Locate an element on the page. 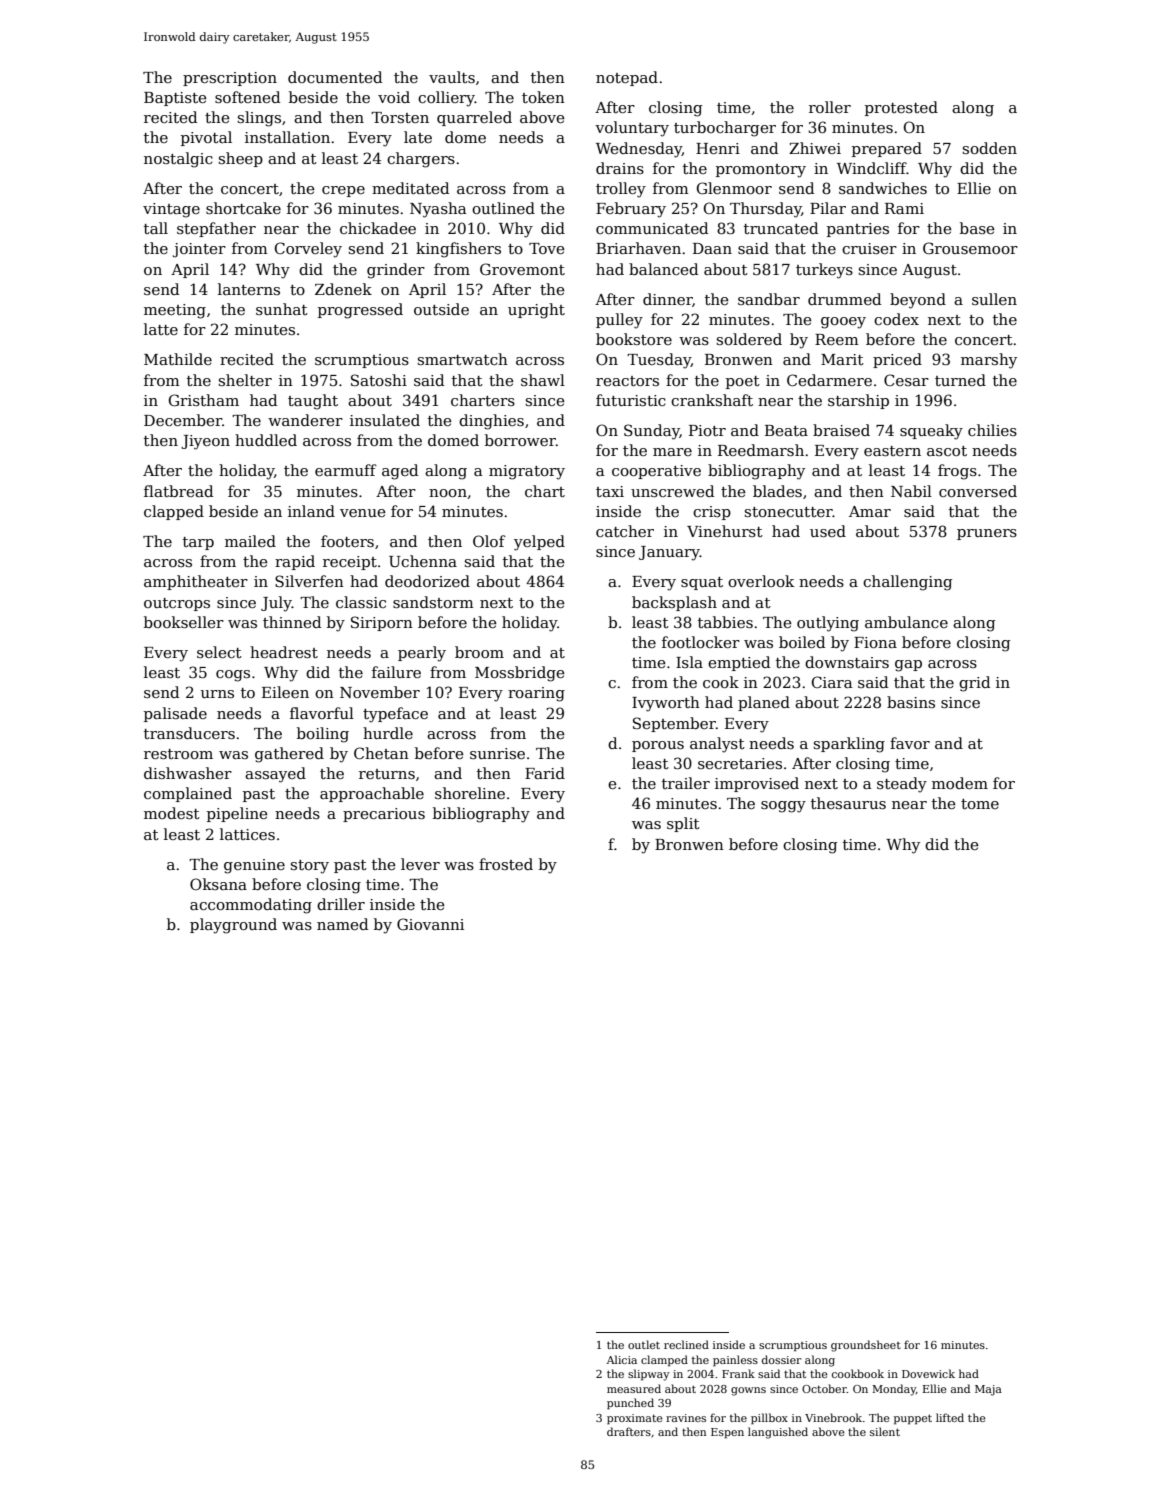 The height and width of the page is (1502, 1161). prescription is located at coordinates (230, 79).
